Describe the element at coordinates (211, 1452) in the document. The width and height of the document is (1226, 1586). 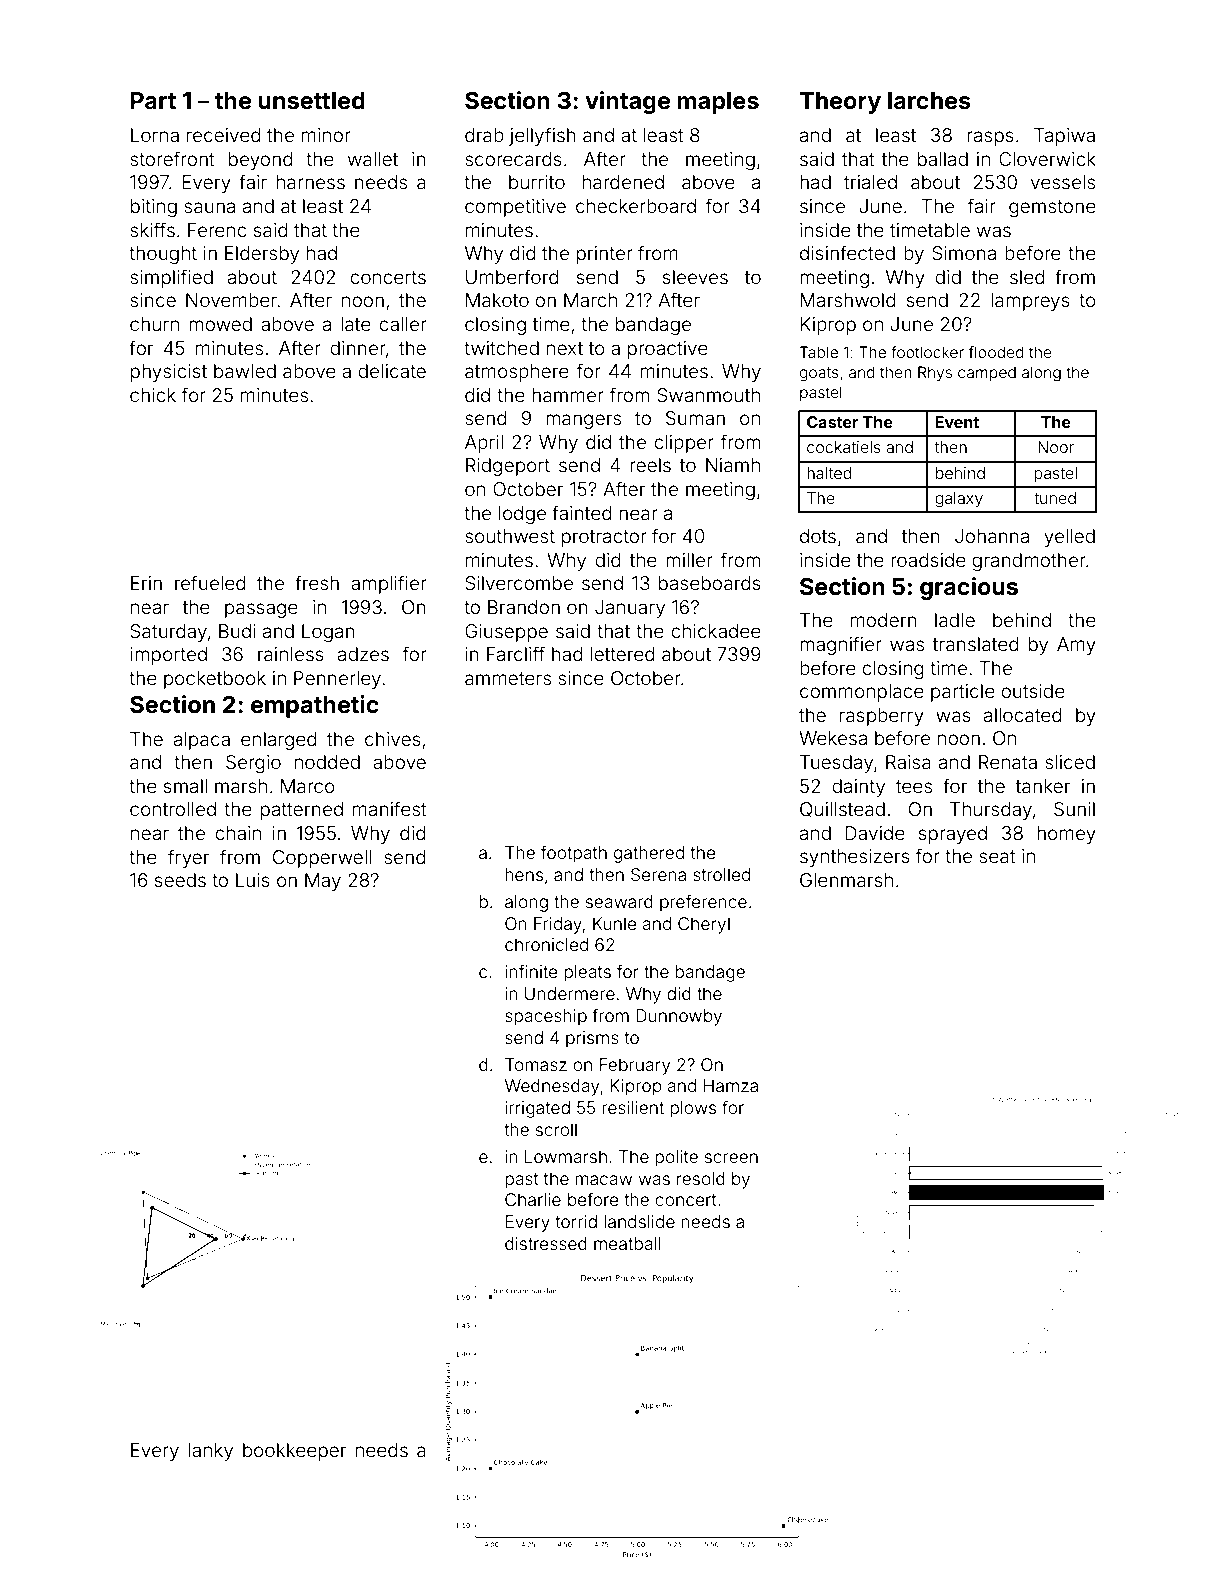
I see `lanky` at that location.
